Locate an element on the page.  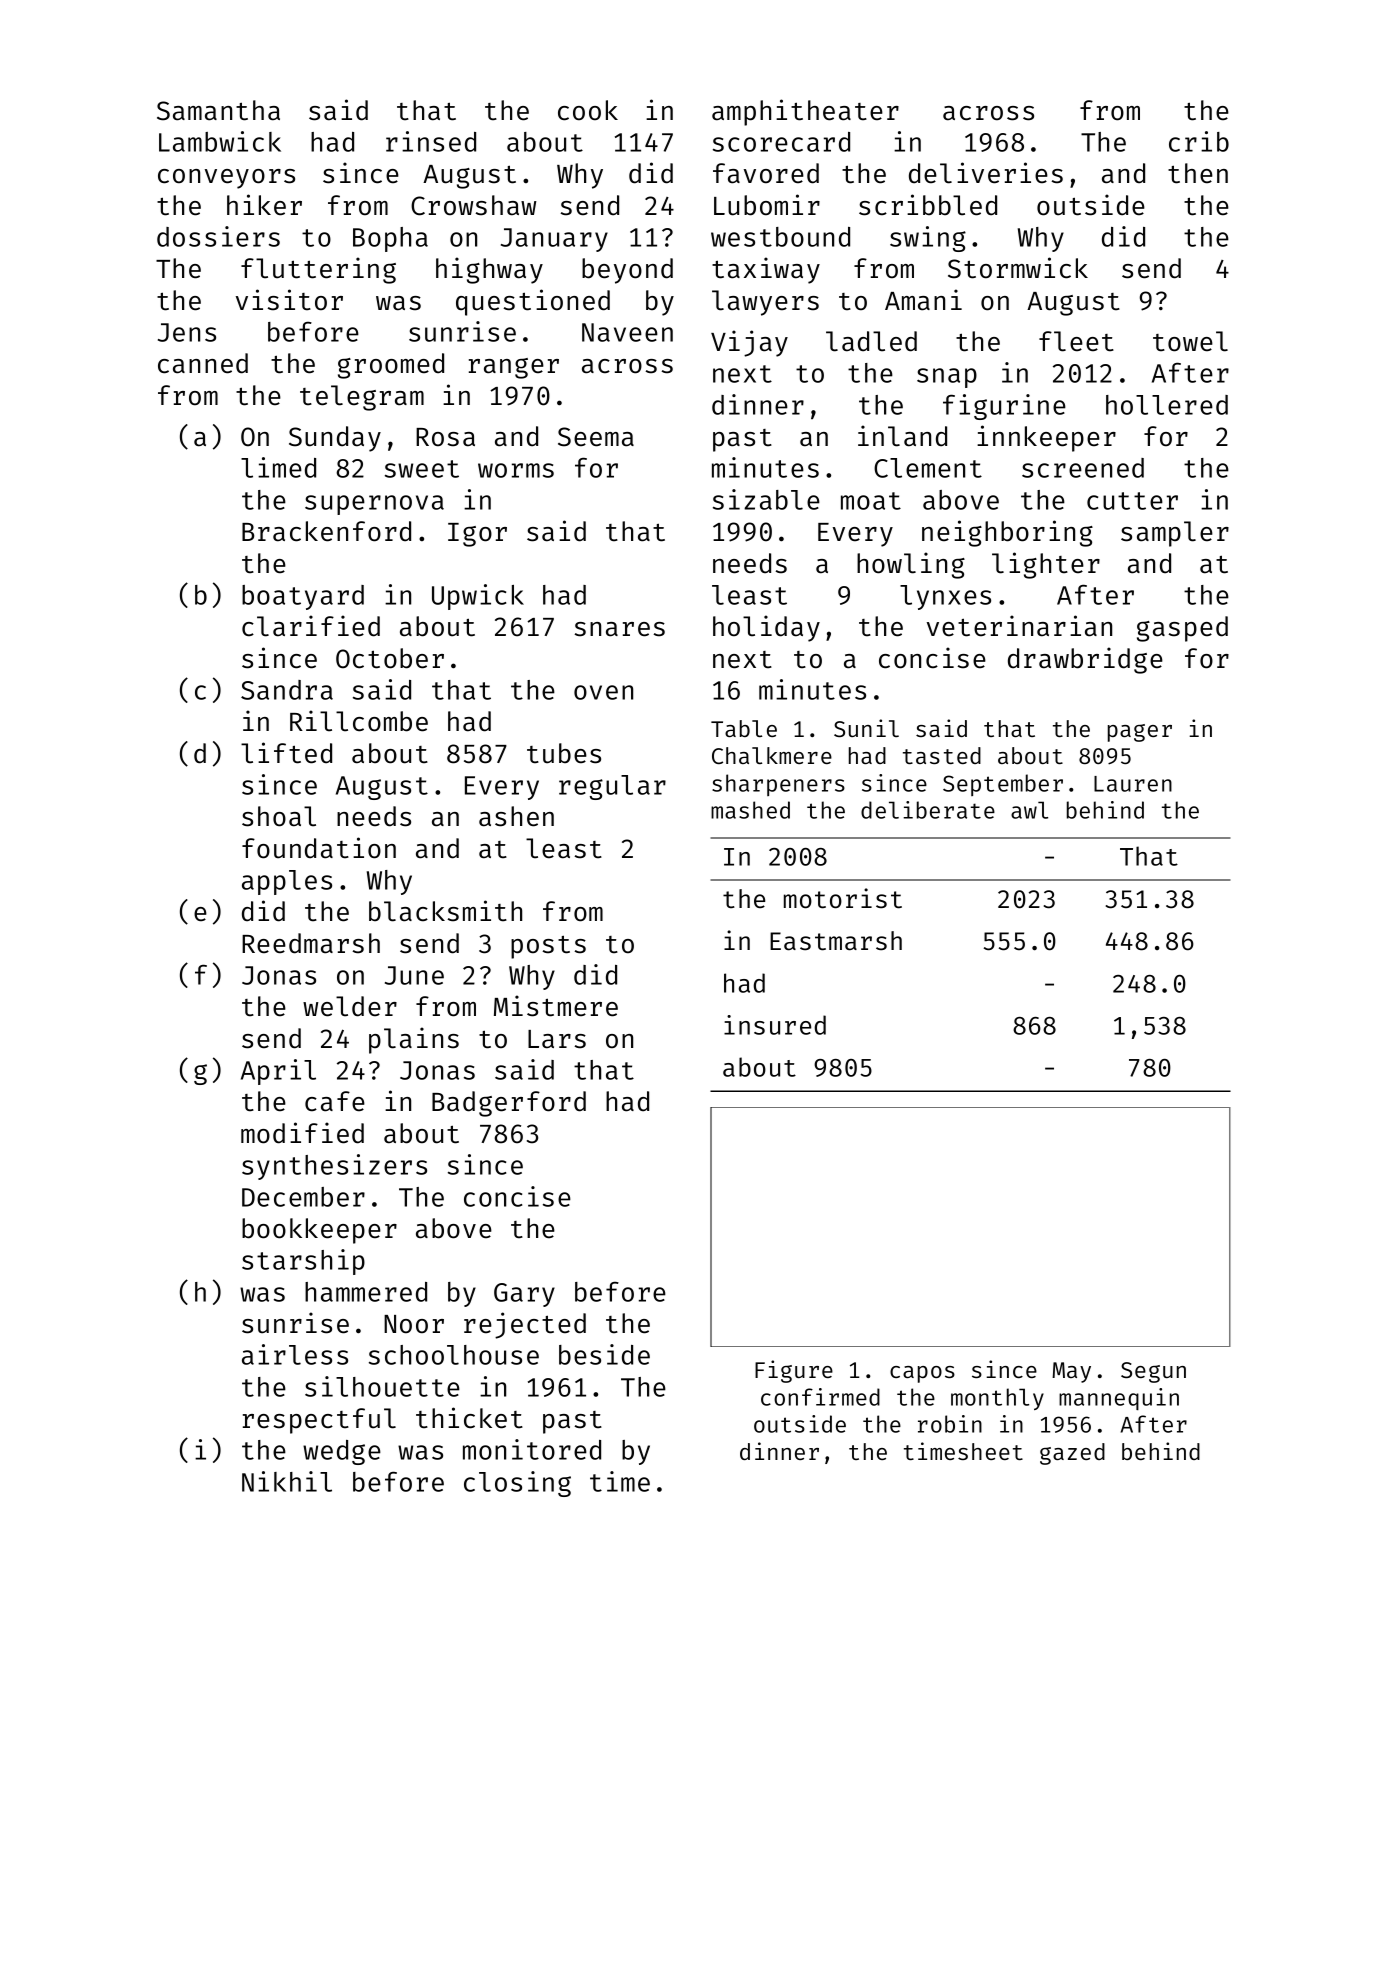
monthly is located at coordinates (997, 1399).
